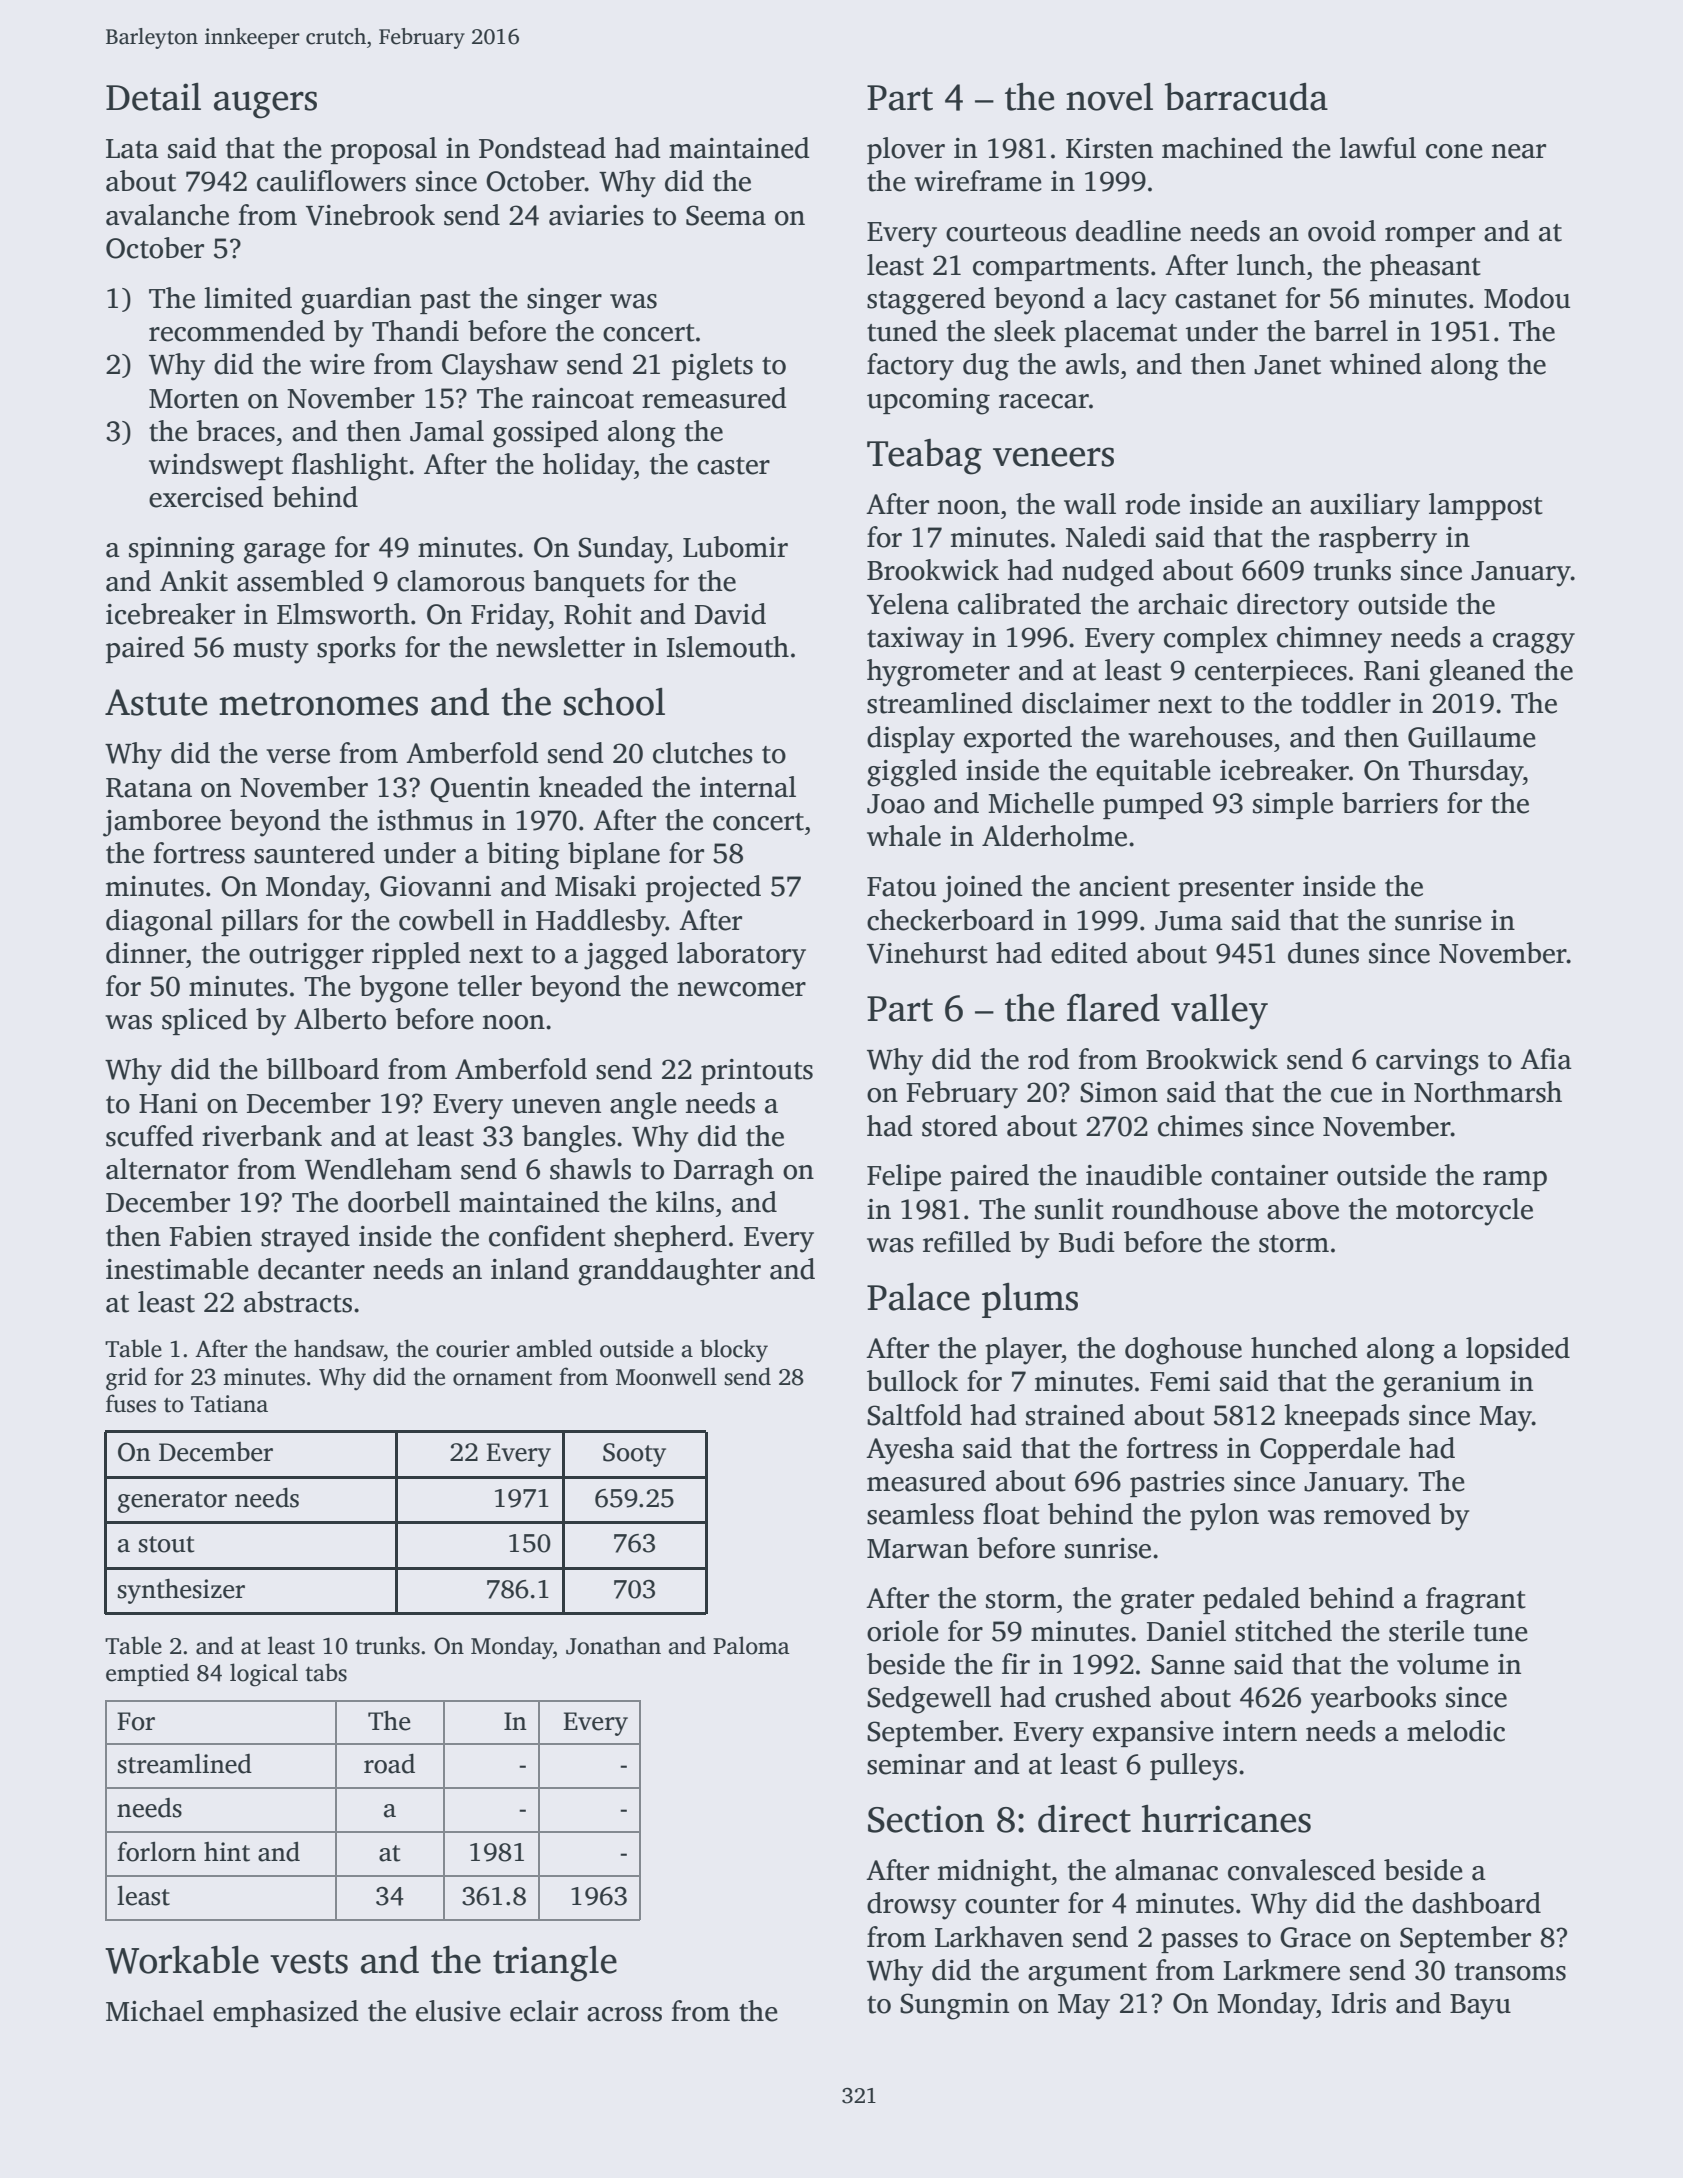  Describe the element at coordinates (624, 2014) in the image. I see `across` at that location.
